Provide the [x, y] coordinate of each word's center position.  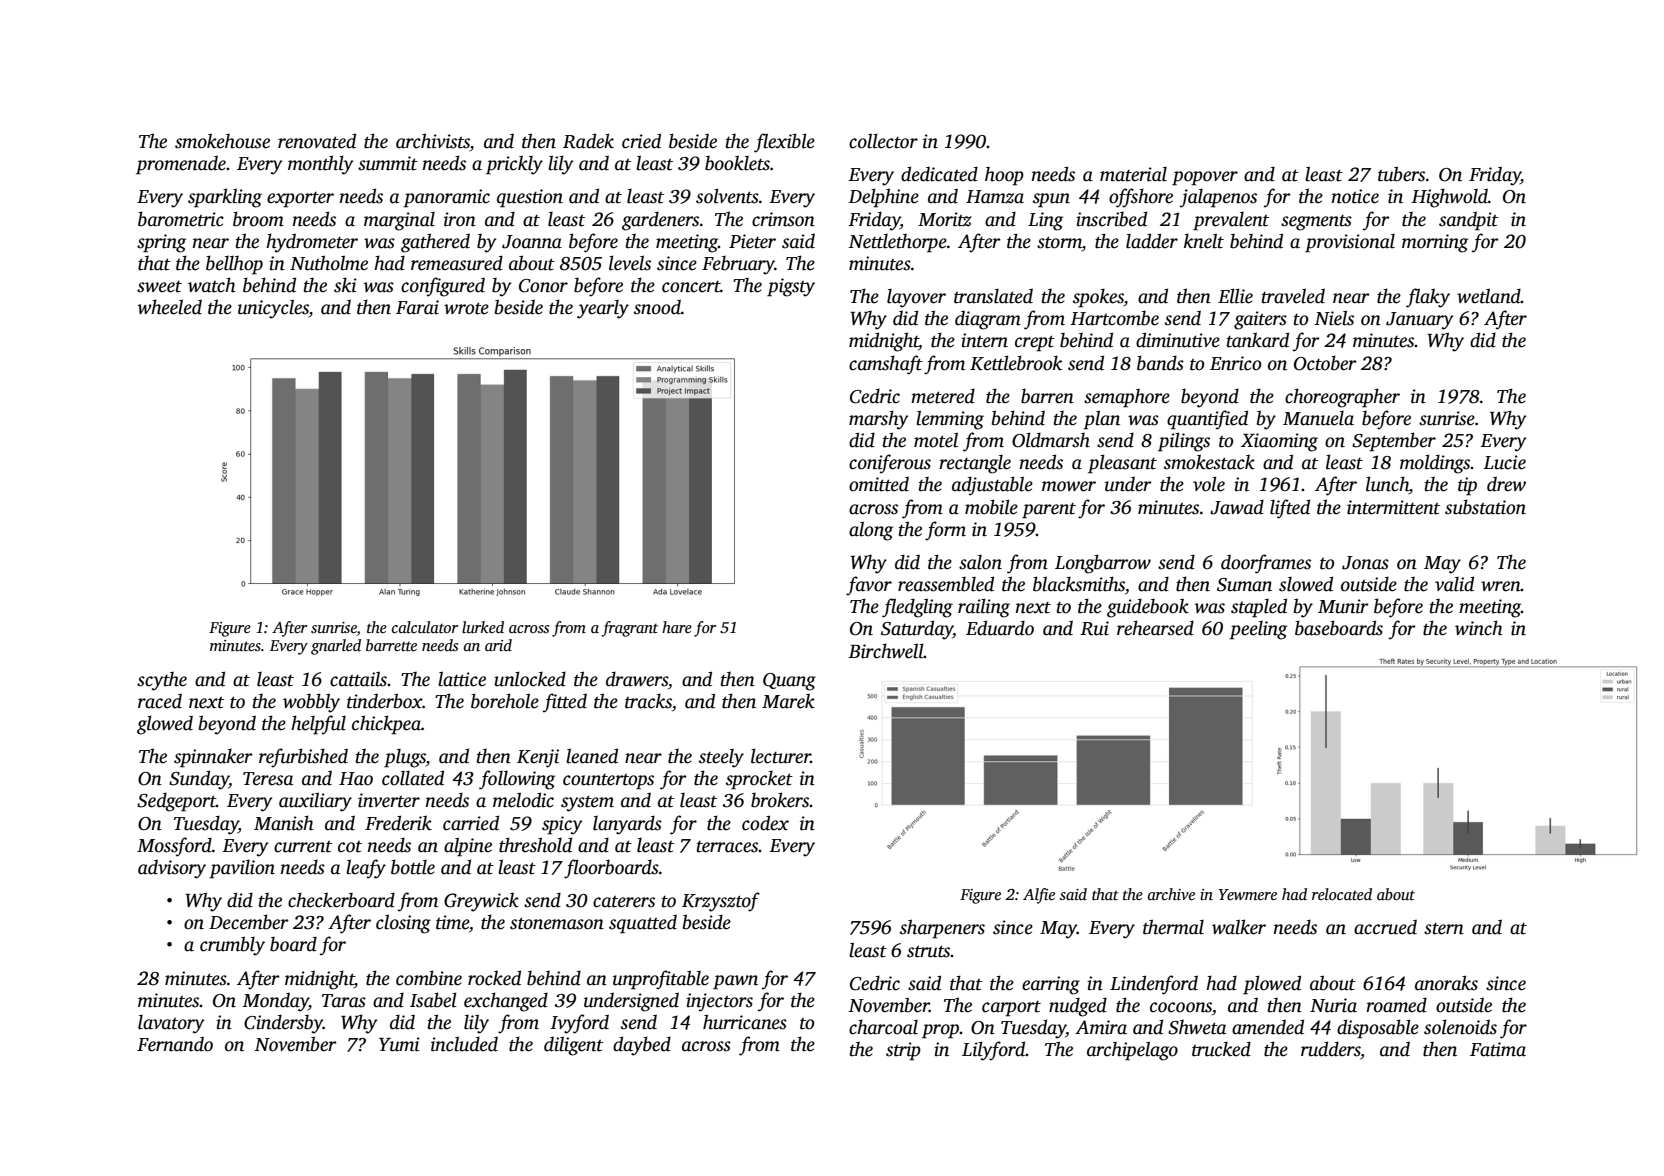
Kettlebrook [1016, 363]
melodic [523, 800]
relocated [1342, 894]
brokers [780, 800]
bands [1160, 363]
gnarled [336, 647]
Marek [788, 701]
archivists [433, 142]
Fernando [175, 1044]
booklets [737, 163]
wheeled [170, 307]
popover [1205, 178]
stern [1444, 929]
